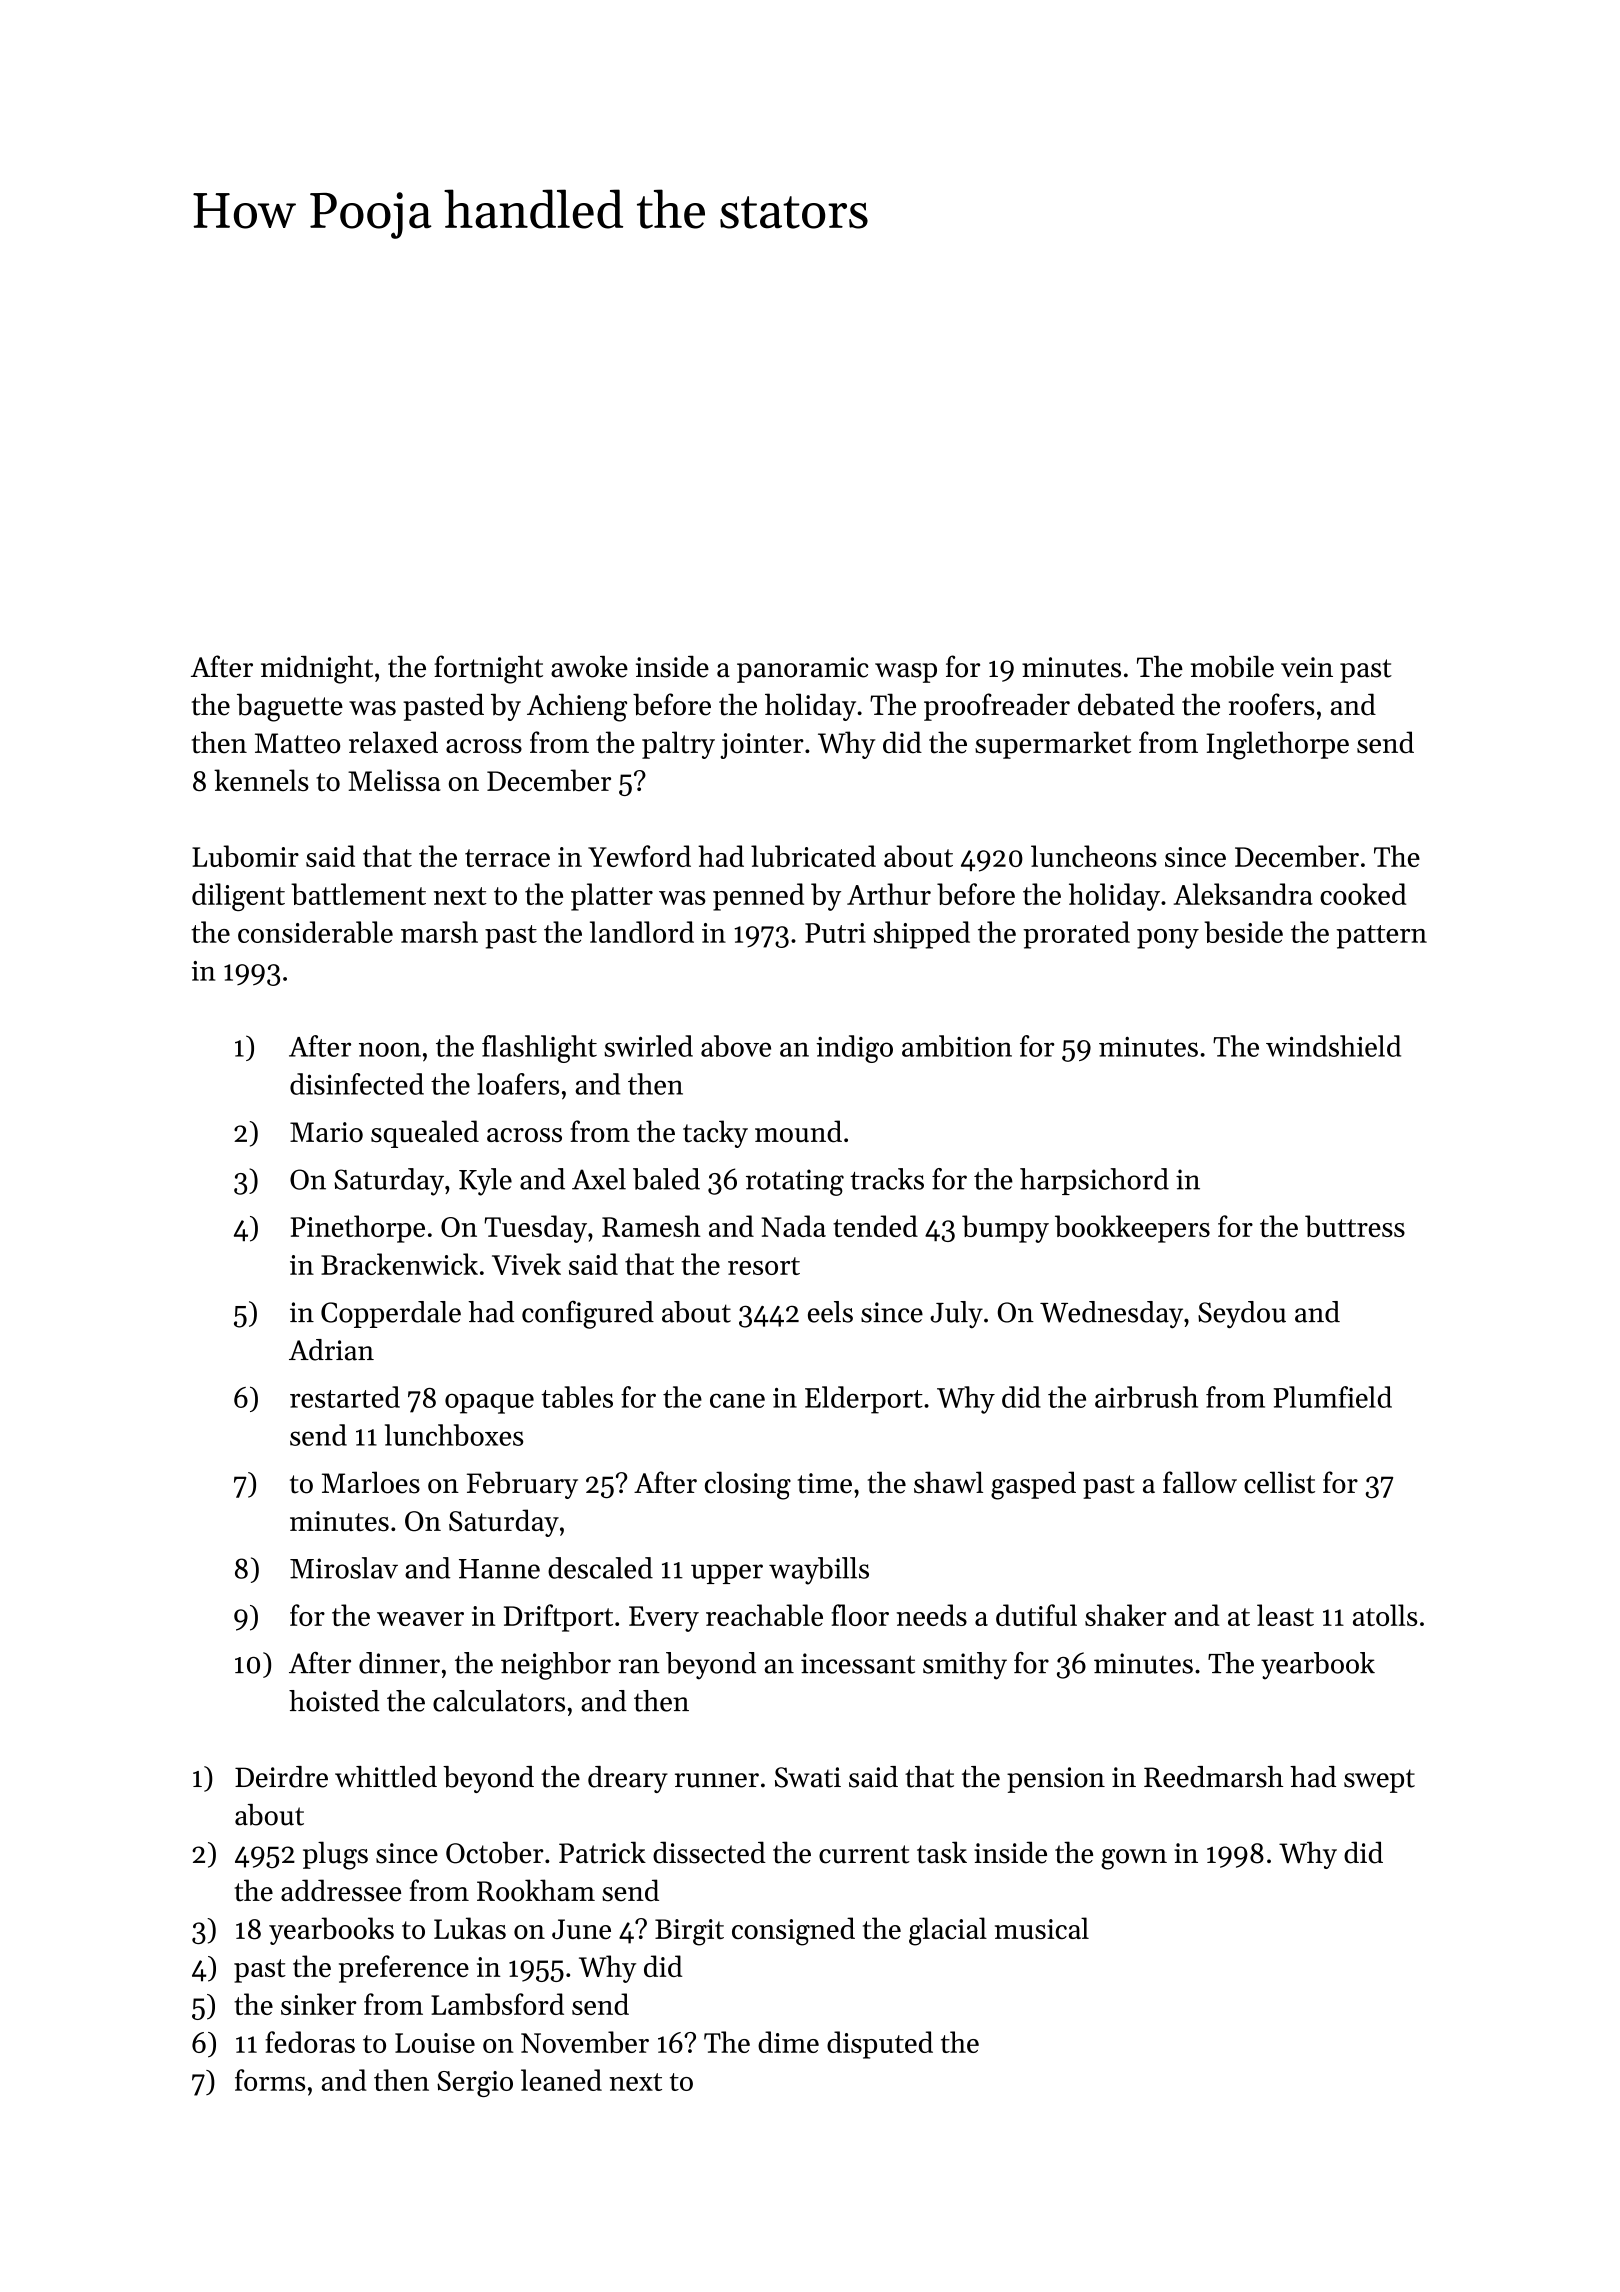 The height and width of the screenshot is (2292, 1620). What do you see at coordinates (589, 667) in the screenshot?
I see `awoke` at bounding box center [589, 667].
